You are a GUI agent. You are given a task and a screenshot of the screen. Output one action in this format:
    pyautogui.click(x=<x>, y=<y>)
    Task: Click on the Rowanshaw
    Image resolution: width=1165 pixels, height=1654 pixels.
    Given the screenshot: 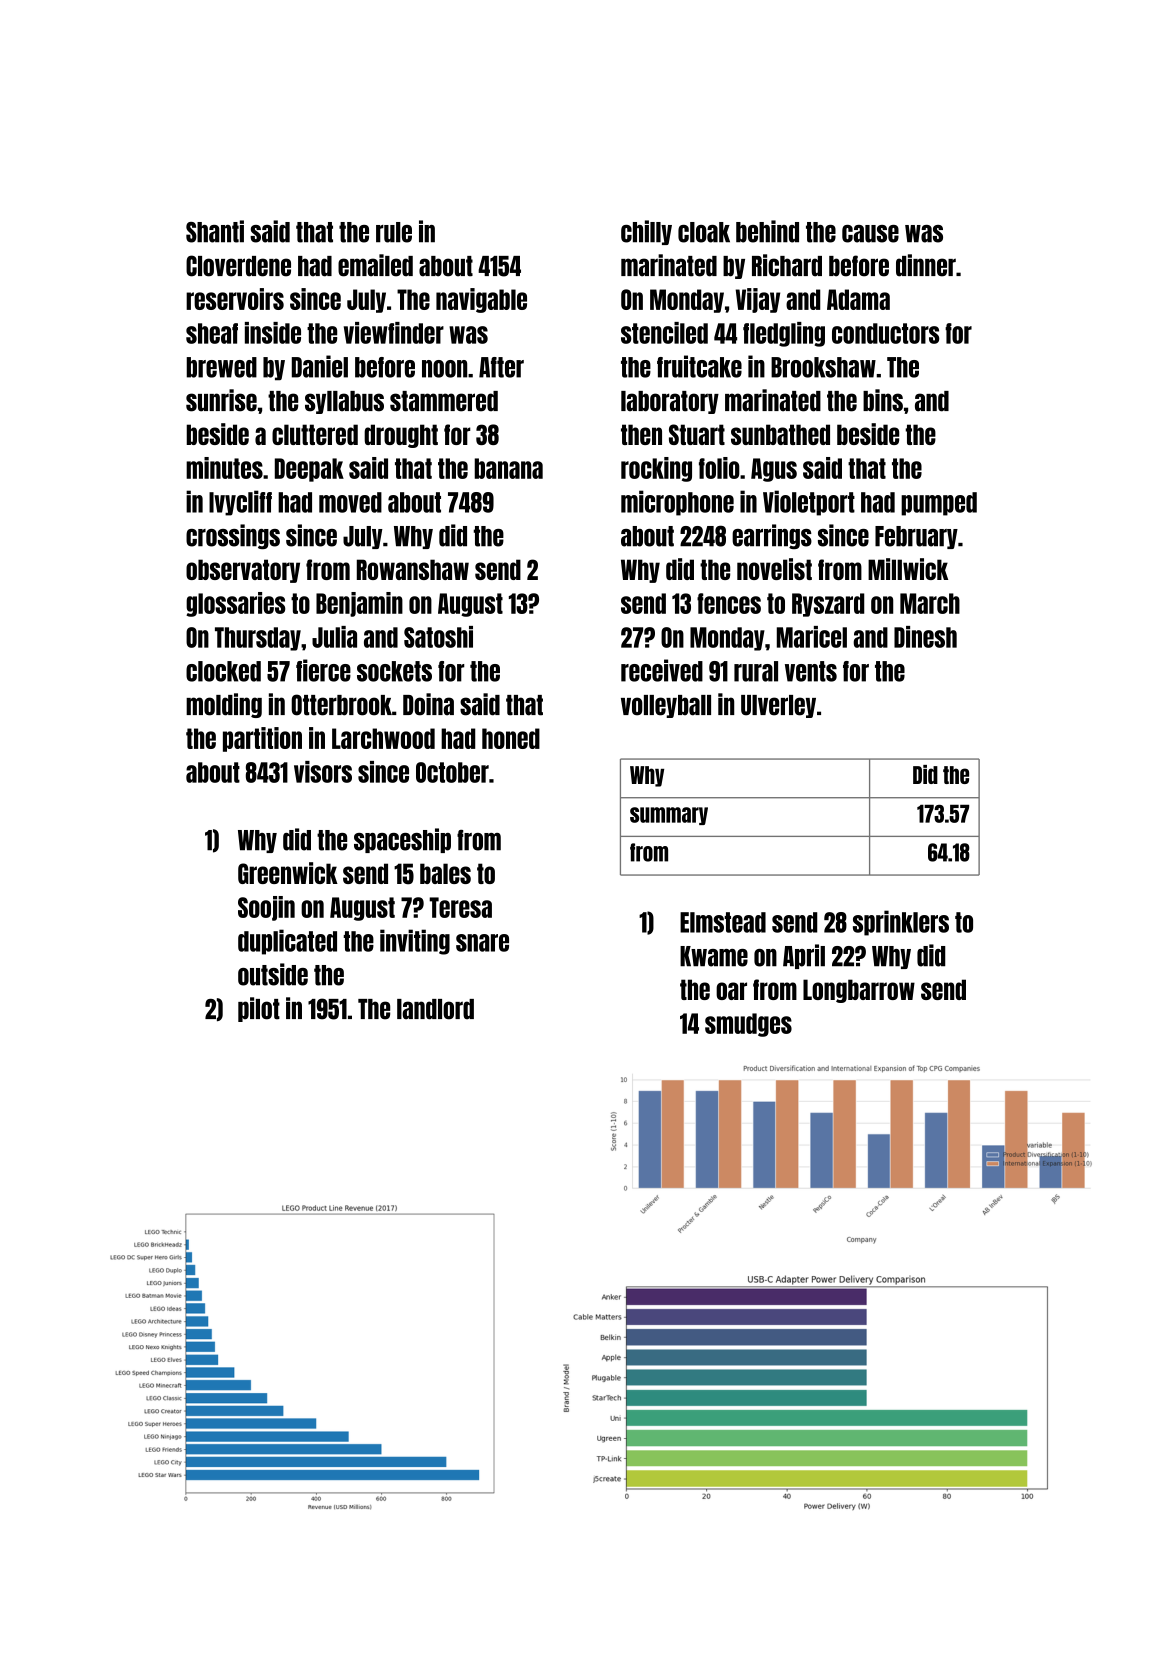 What is the action you would take?
    pyautogui.click(x=413, y=569)
